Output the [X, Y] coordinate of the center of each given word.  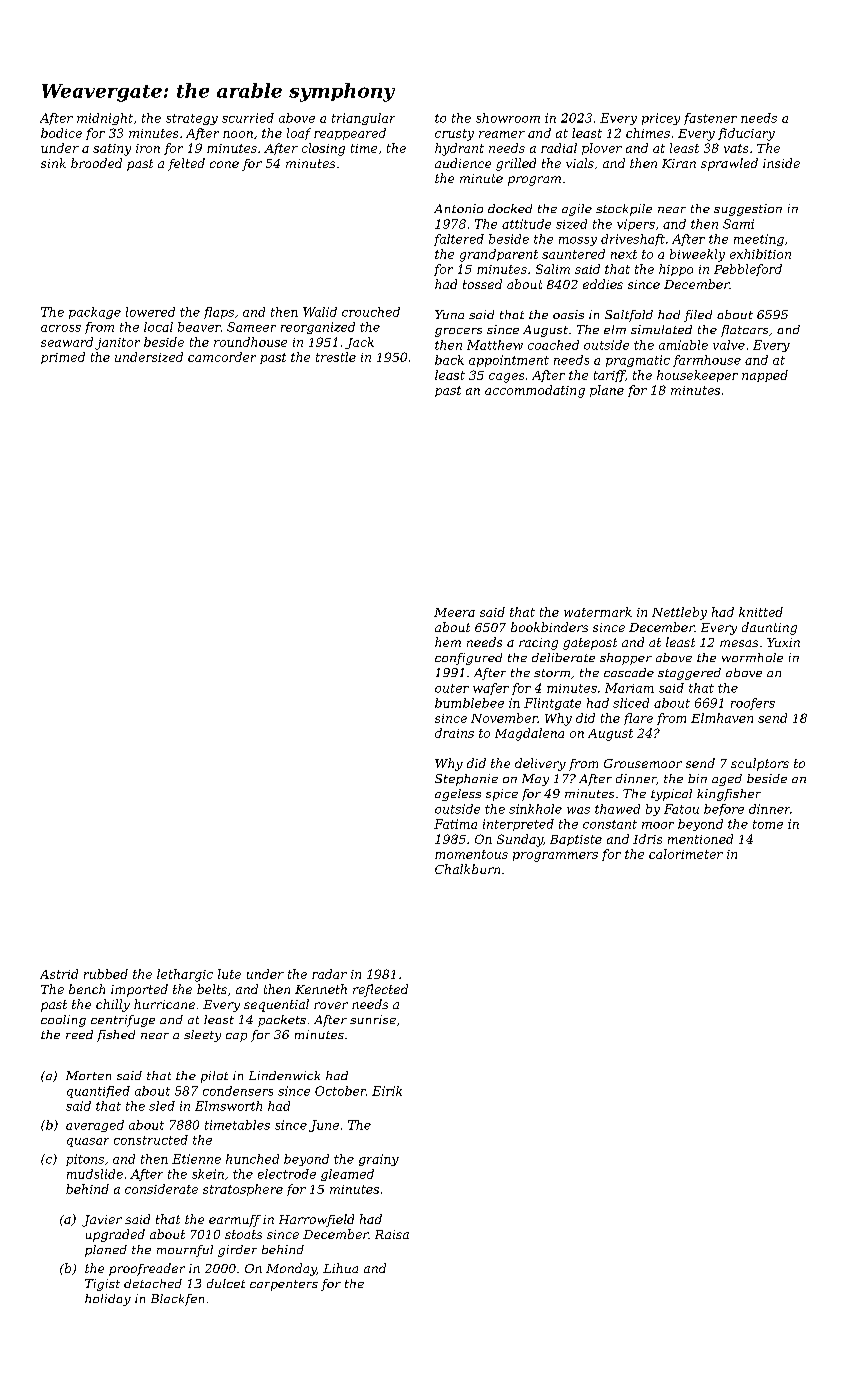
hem [448, 642]
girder [237, 1251]
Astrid [59, 974]
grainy [379, 1160]
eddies [603, 284]
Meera [454, 612]
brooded [96, 163]
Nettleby [679, 613]
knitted [761, 612]
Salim [553, 269]
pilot [214, 1077]
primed [63, 358]
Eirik [387, 1091]
